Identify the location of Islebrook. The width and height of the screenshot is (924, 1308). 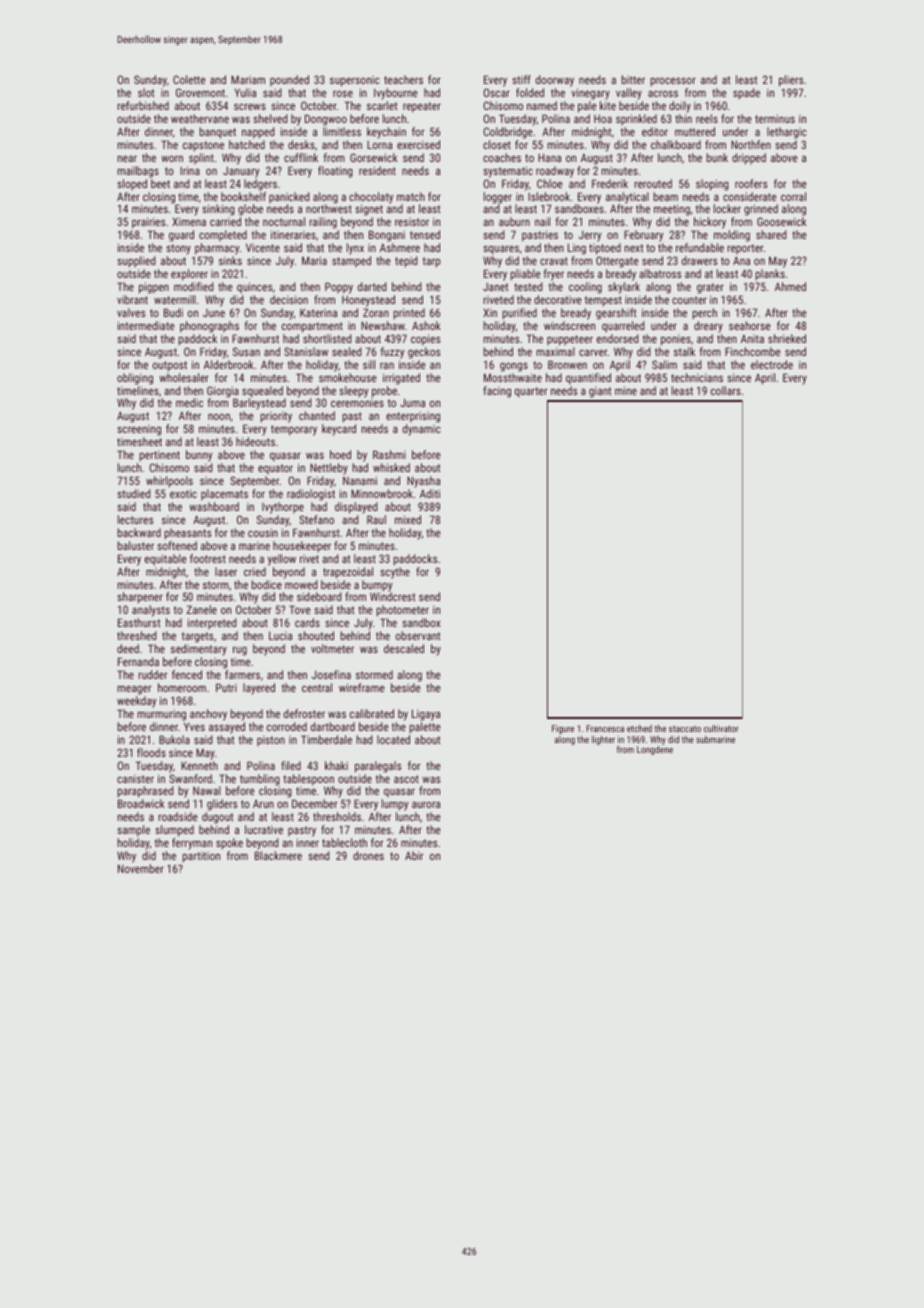
(549, 196).
